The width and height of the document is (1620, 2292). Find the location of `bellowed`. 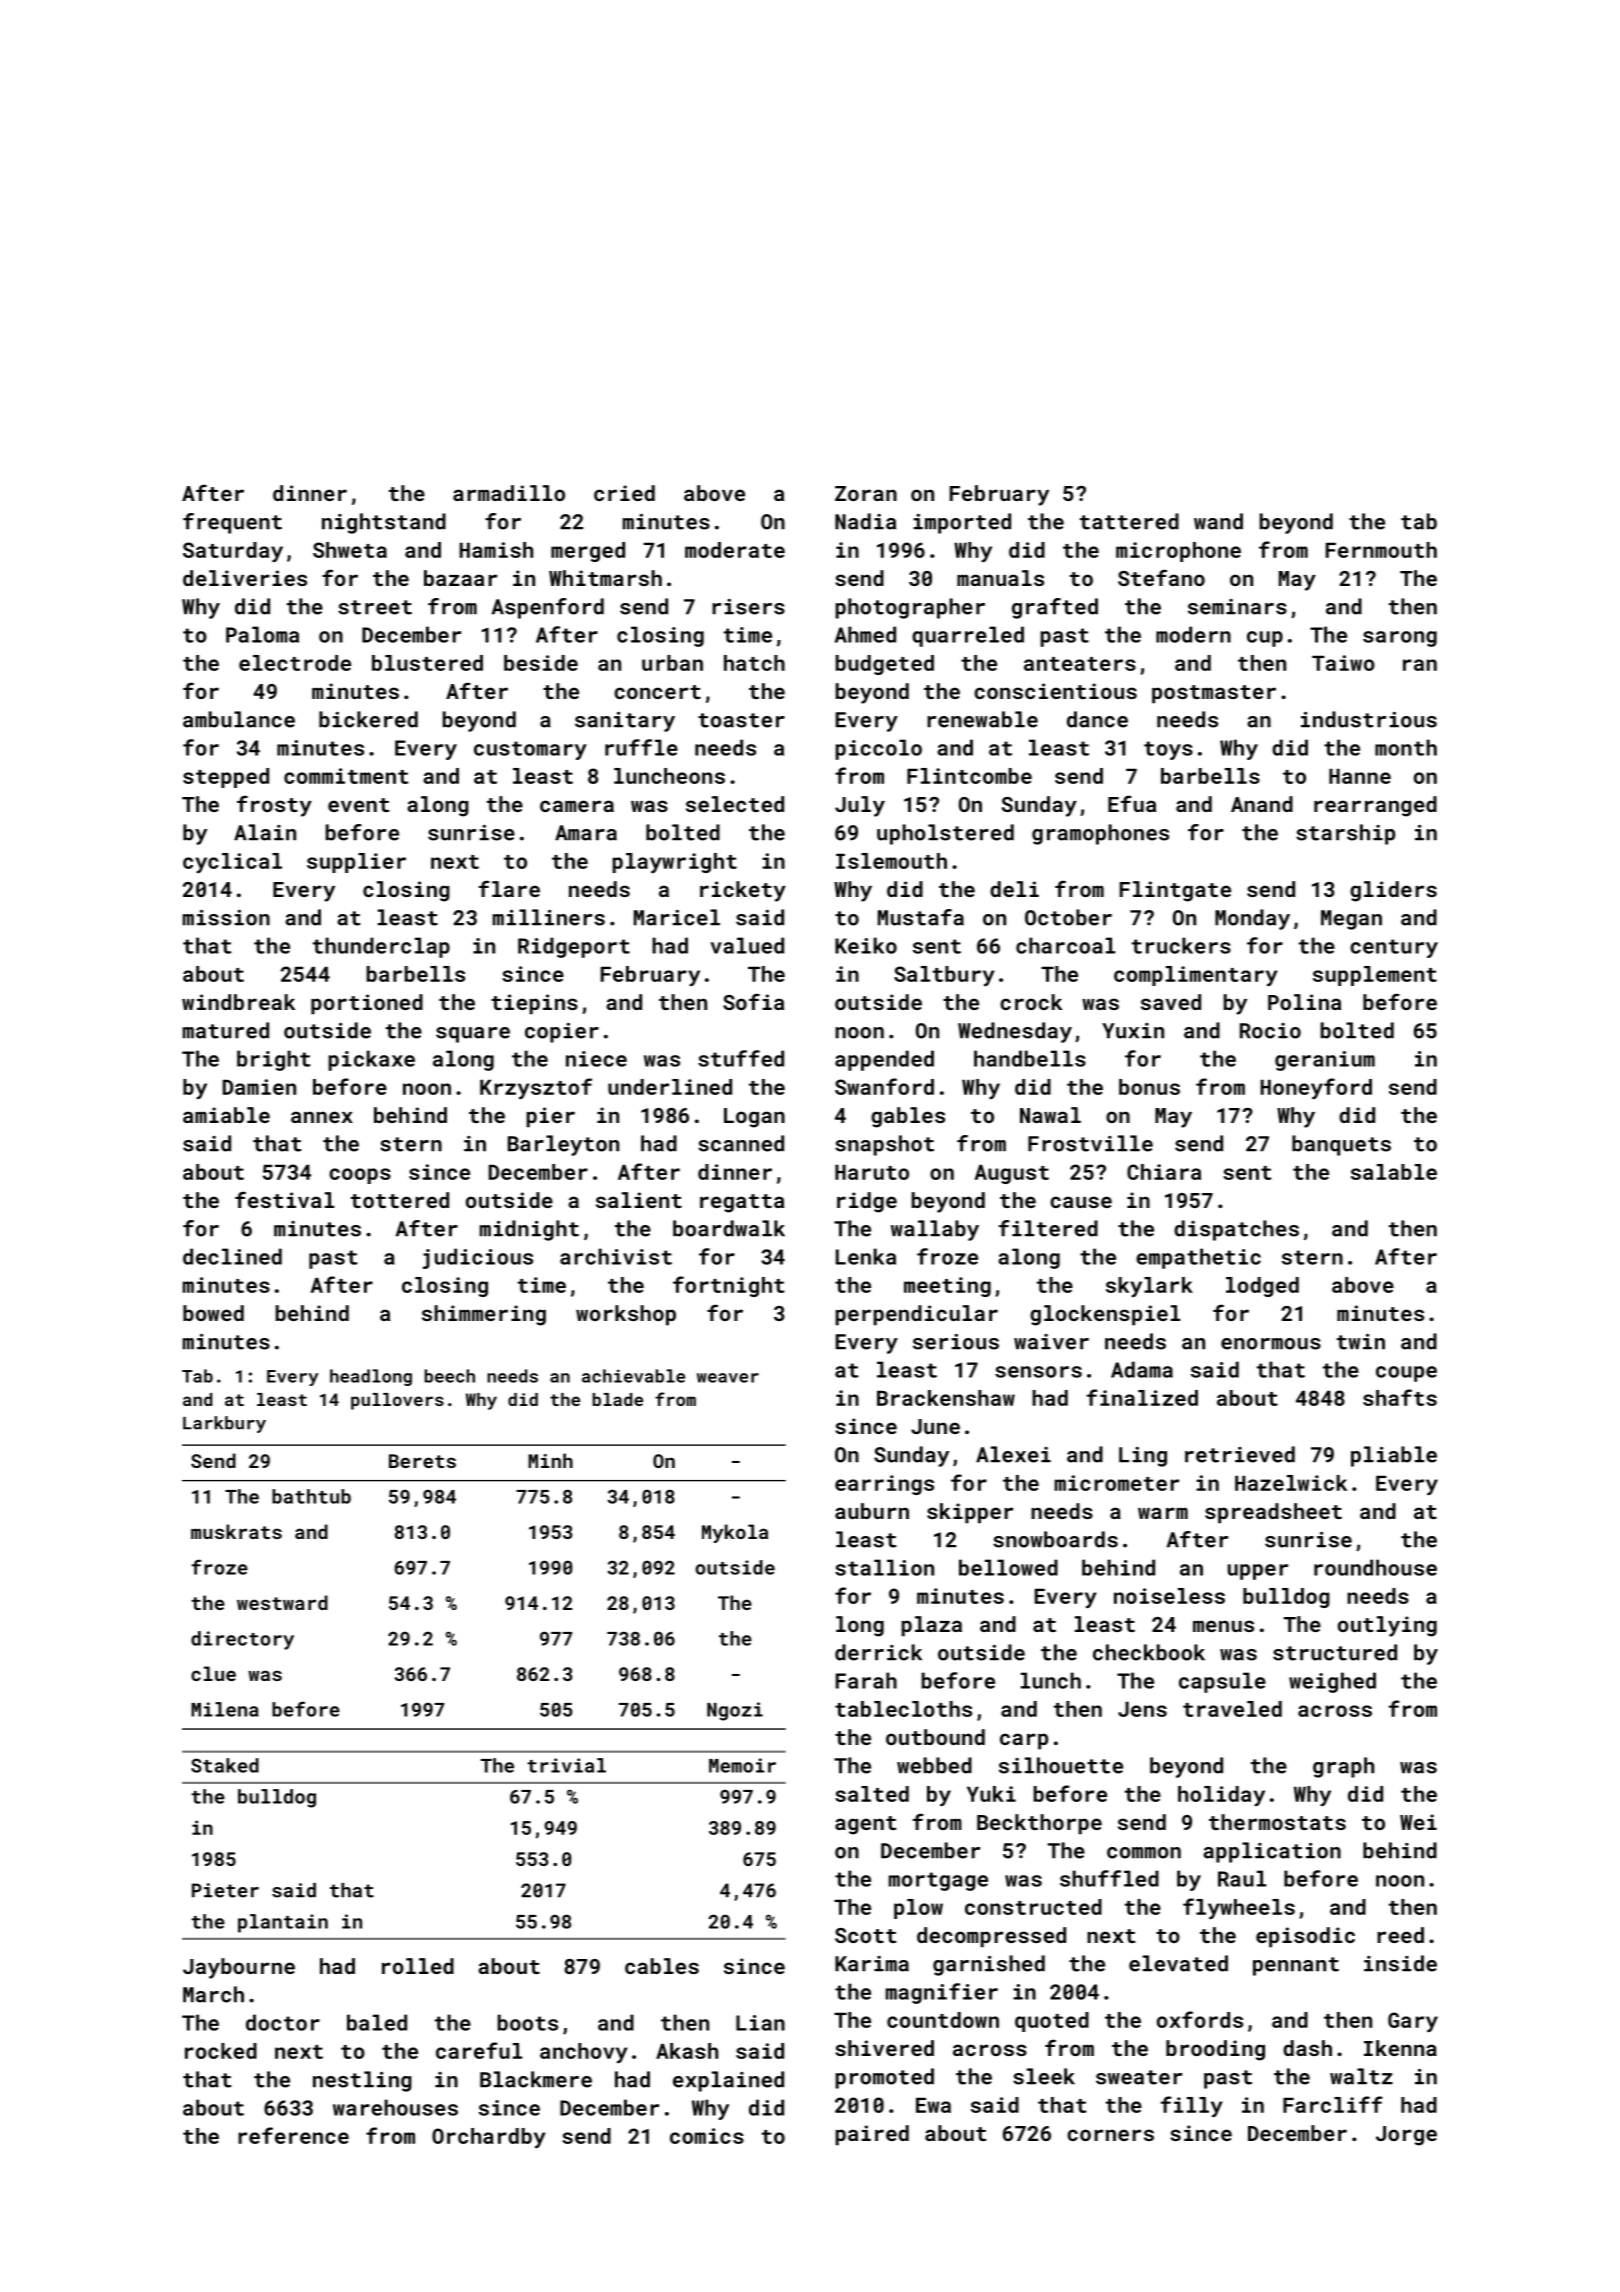

bellowed is located at coordinates (1008, 1567).
